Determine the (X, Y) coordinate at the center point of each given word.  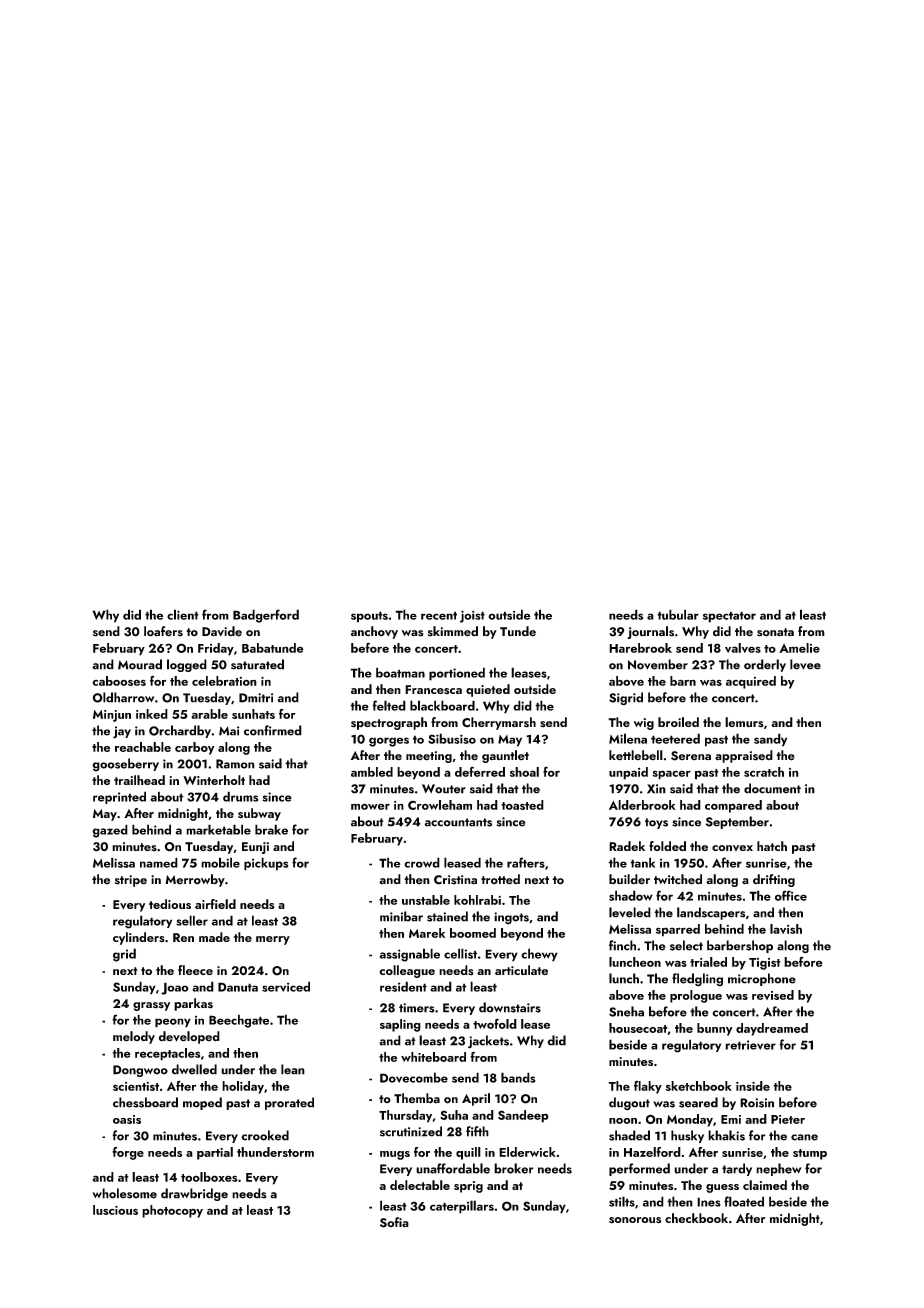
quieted (488, 690)
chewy (539, 955)
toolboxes (209, 1177)
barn (683, 681)
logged (187, 665)
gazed (110, 831)
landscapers (711, 913)
